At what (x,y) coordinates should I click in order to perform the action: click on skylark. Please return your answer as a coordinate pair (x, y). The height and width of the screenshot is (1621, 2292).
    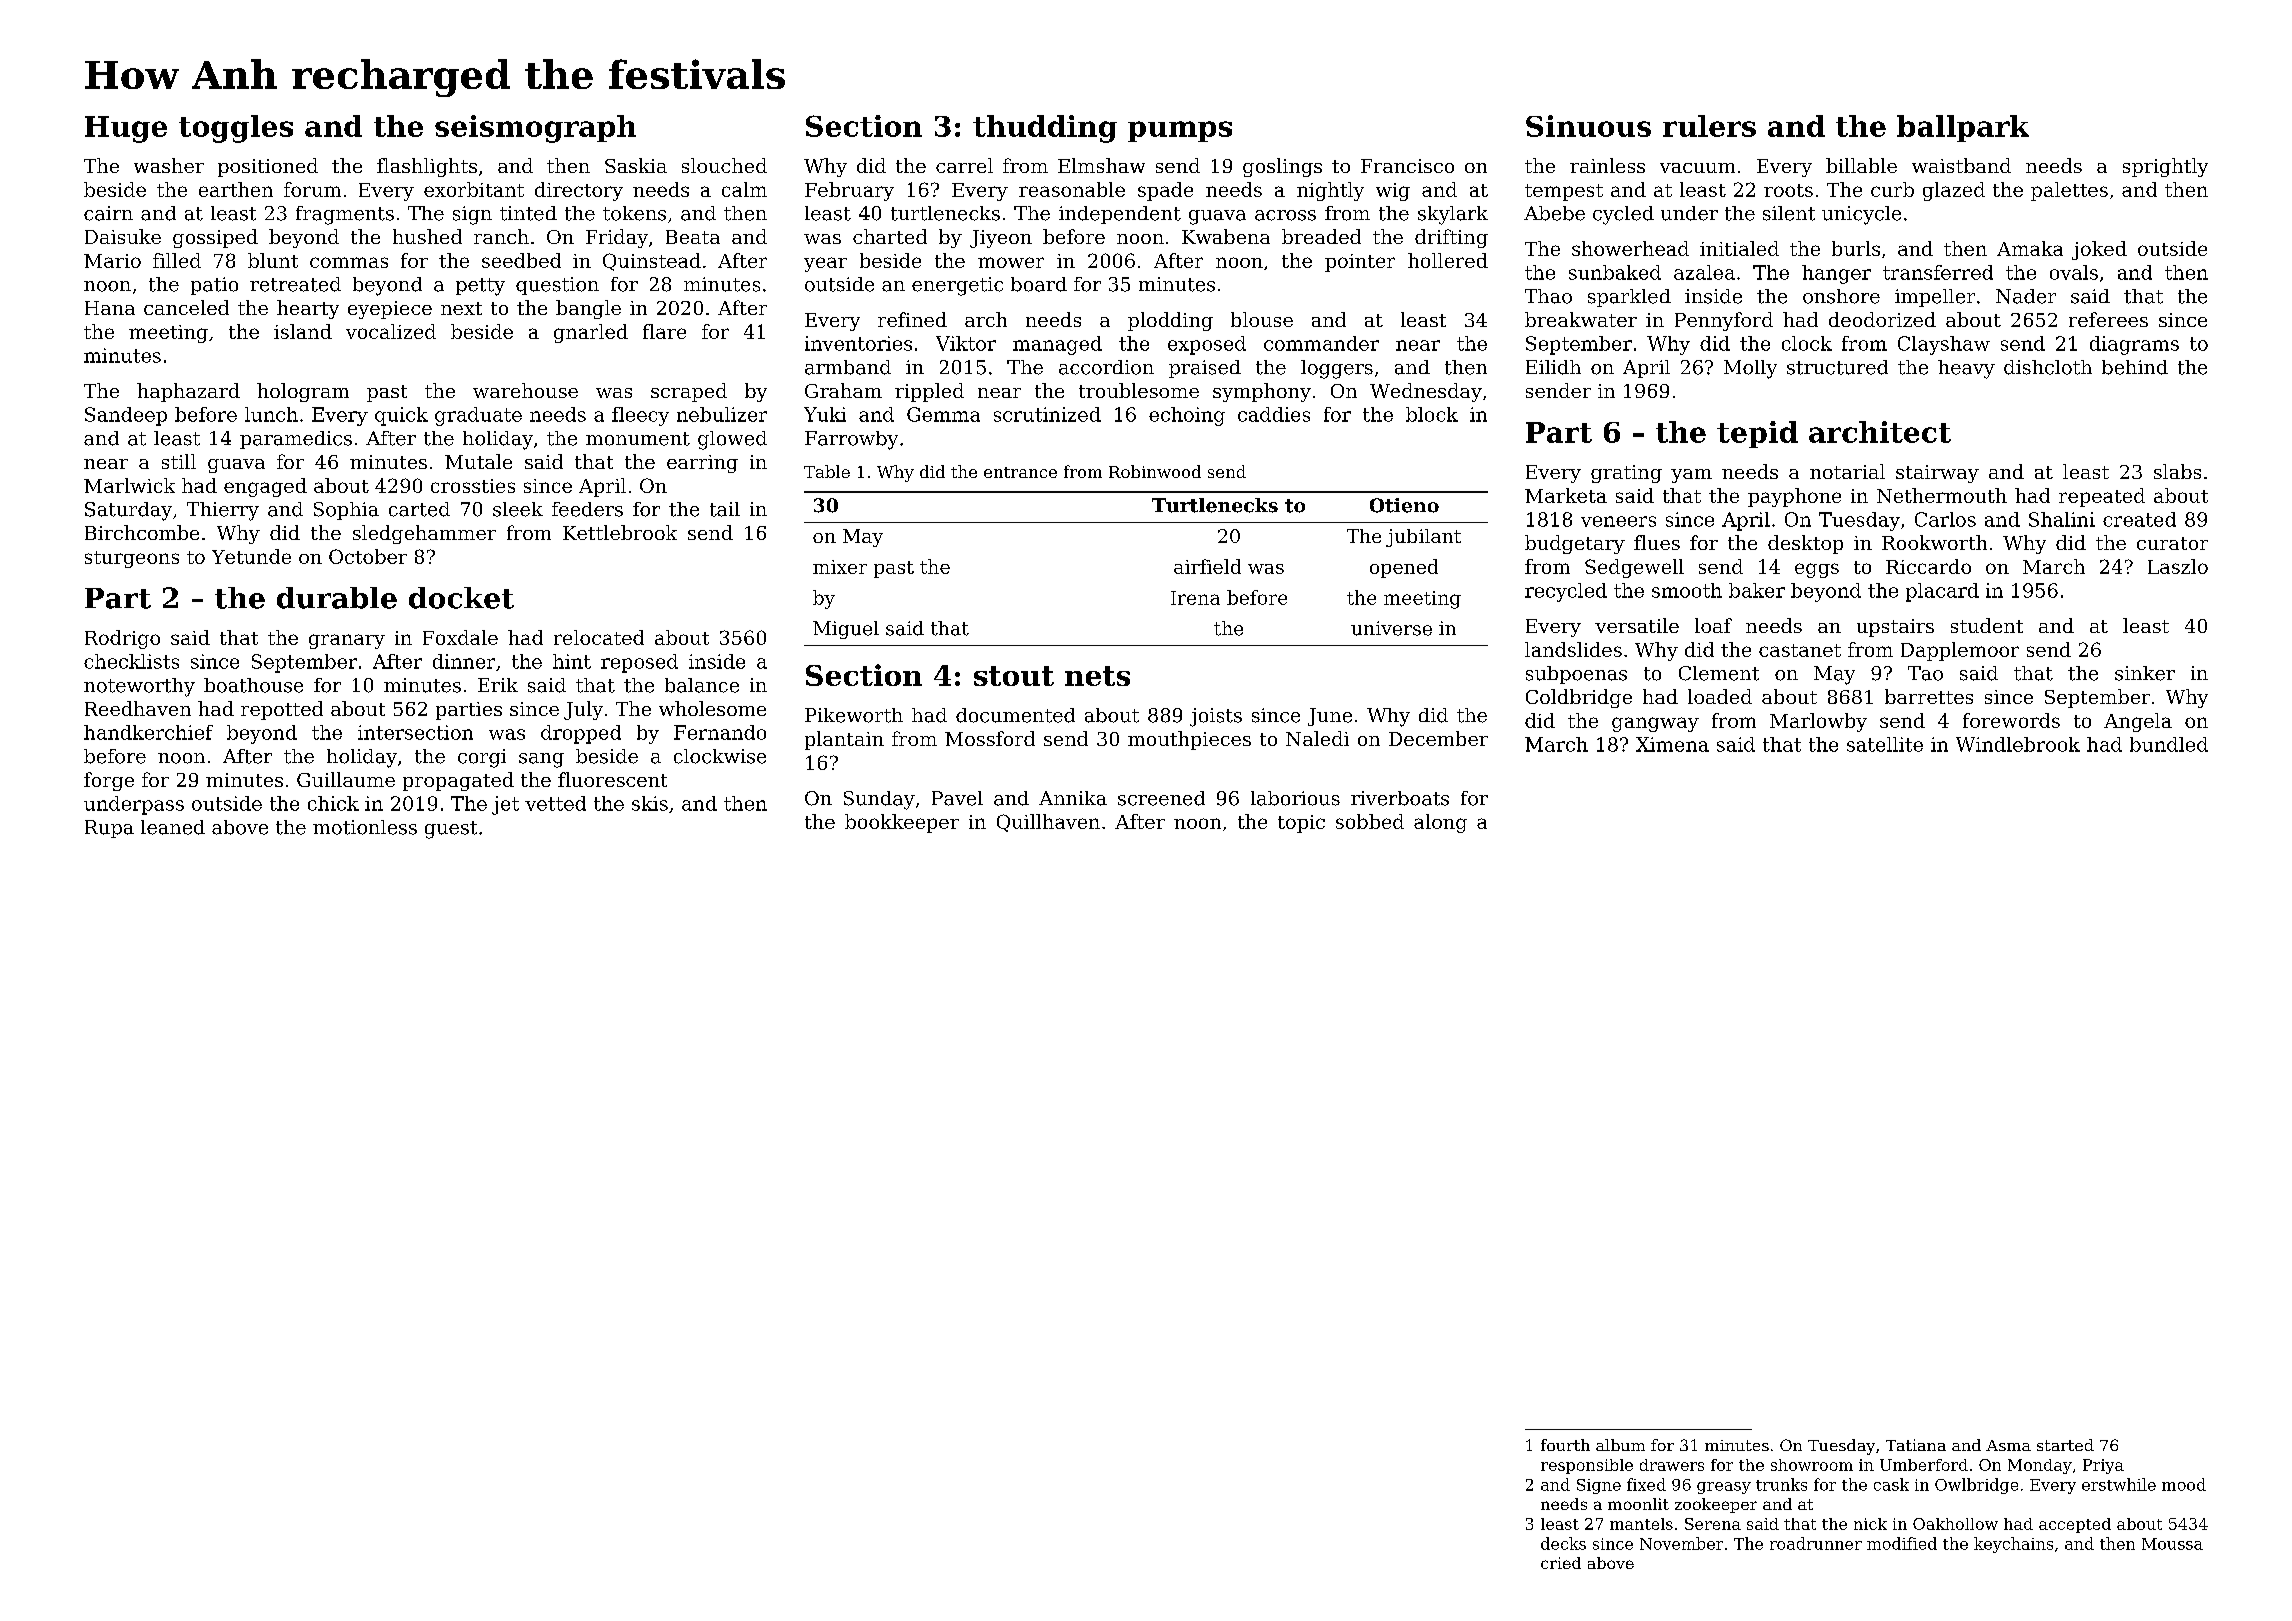
    Looking at the image, I should click on (1453, 215).
